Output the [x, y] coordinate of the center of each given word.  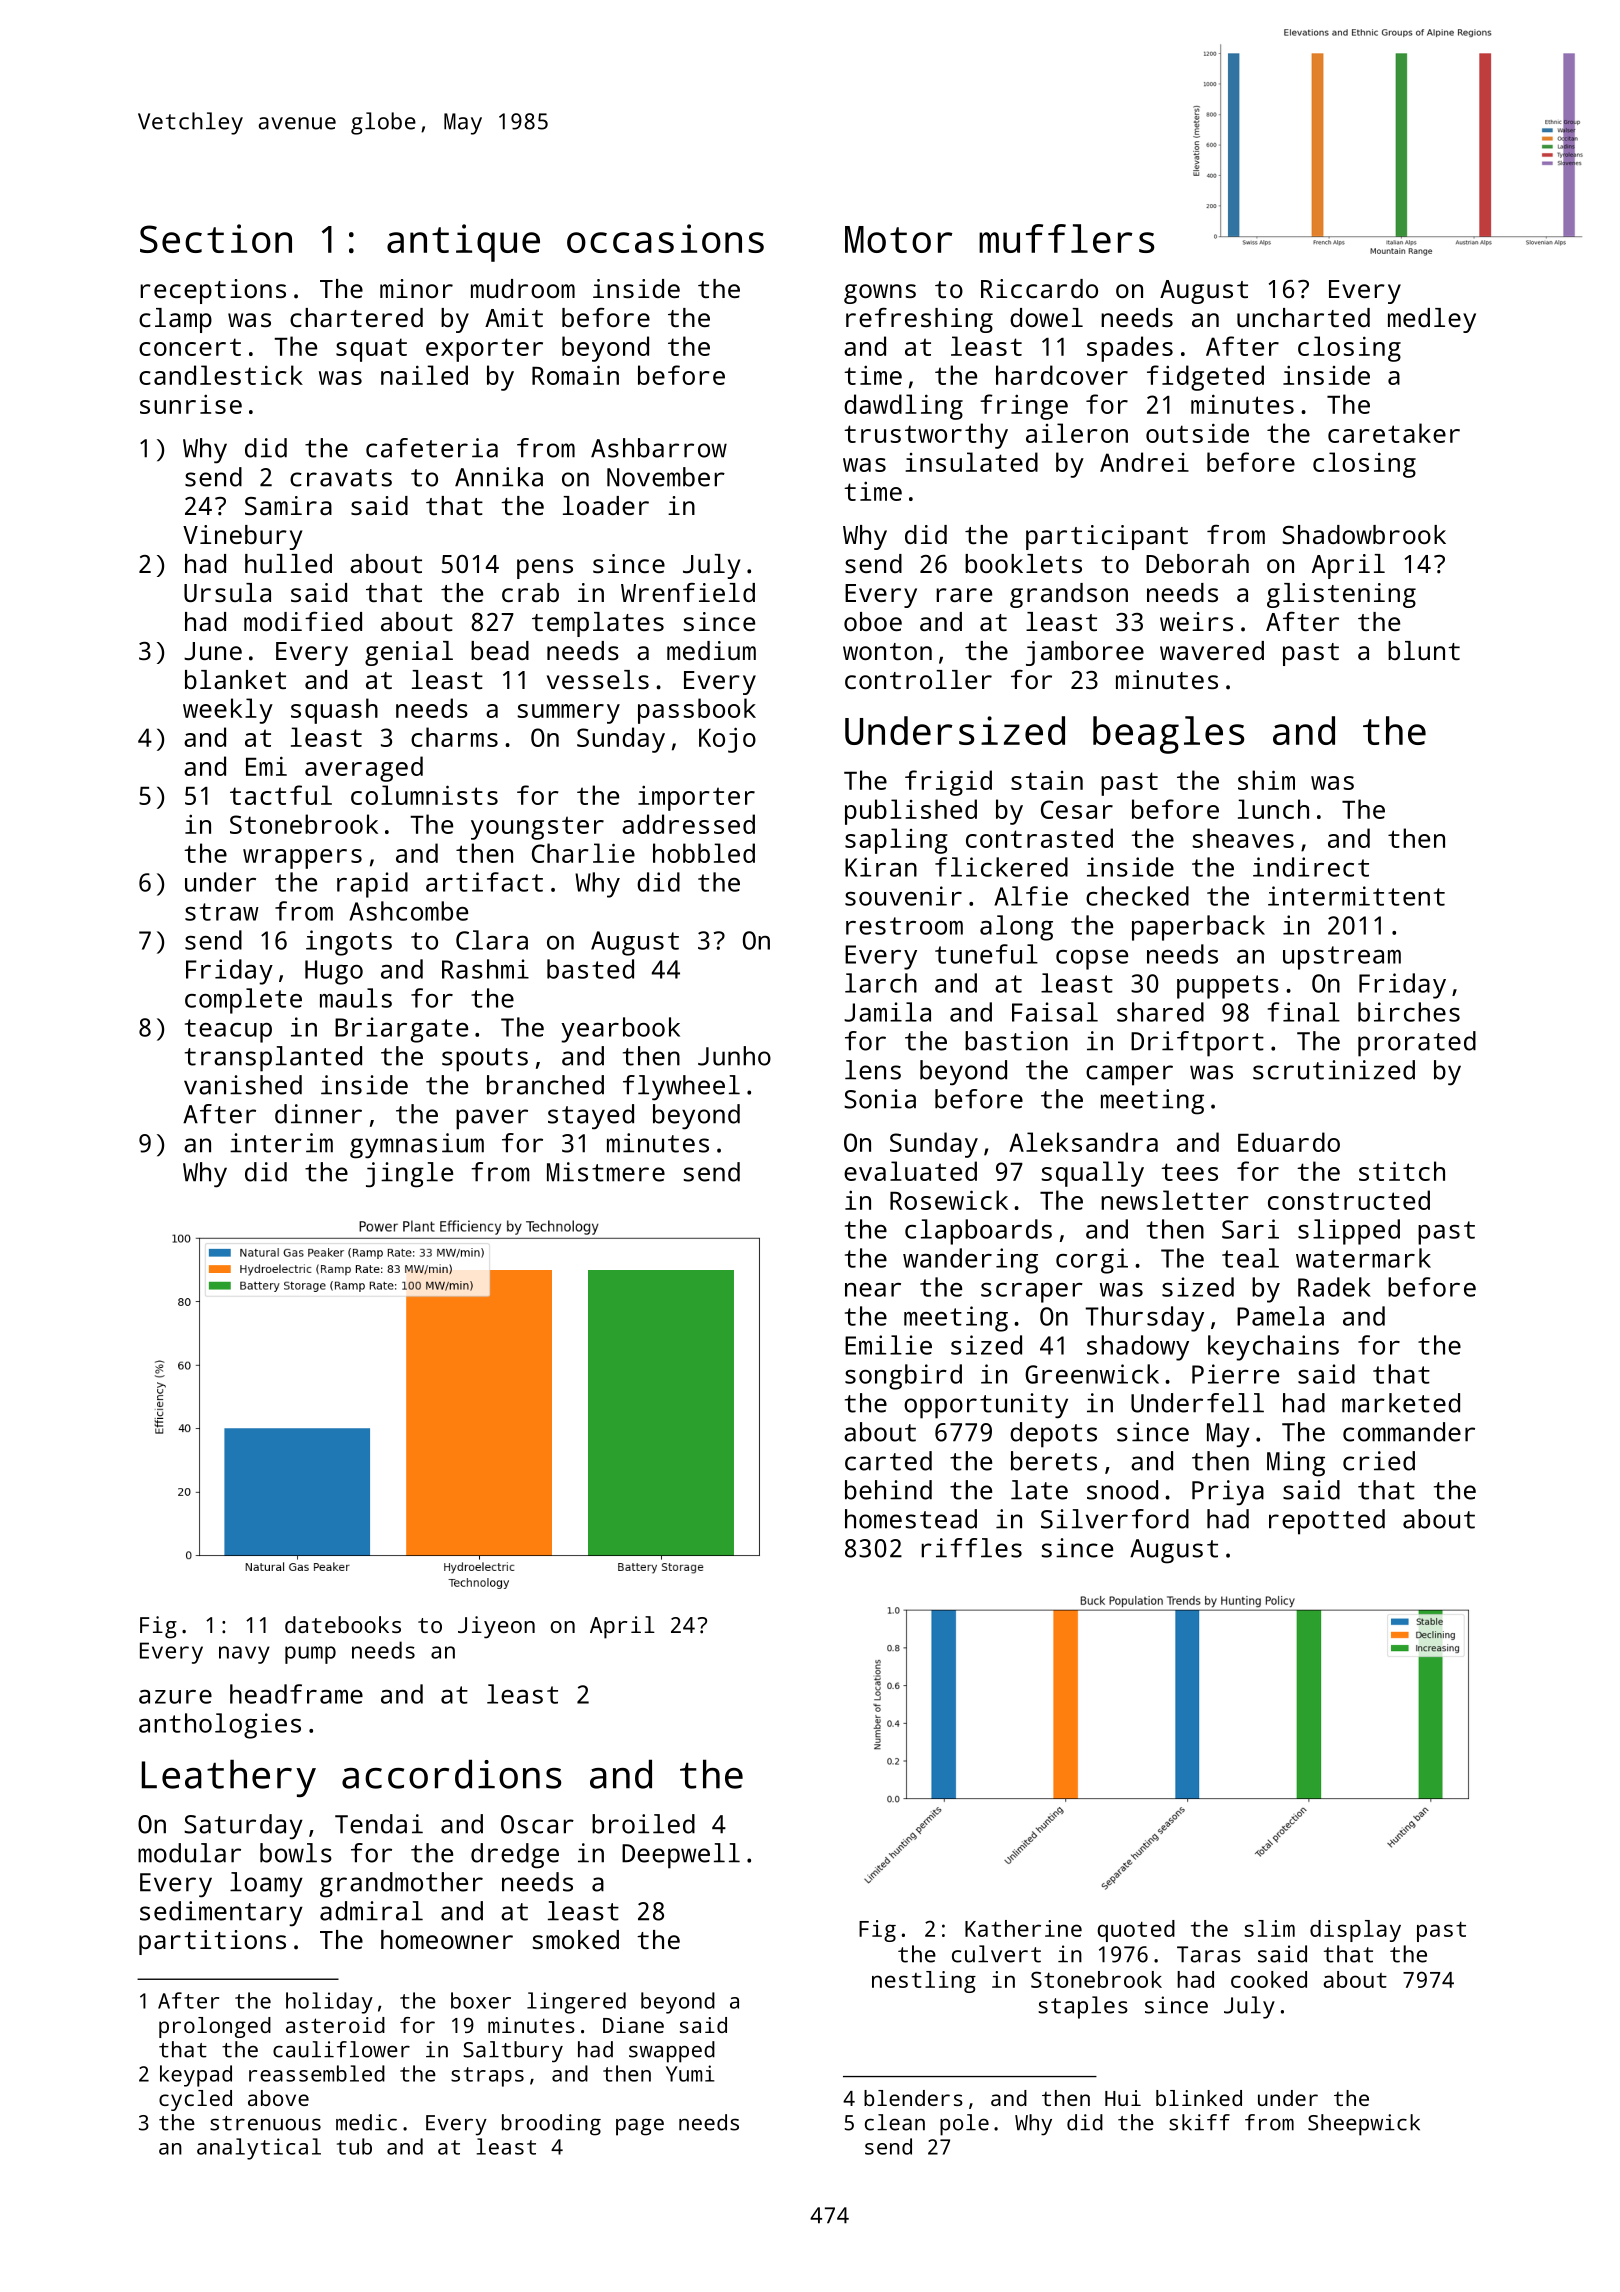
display [1355, 1931]
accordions [452, 1774]
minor [416, 288]
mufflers [1066, 238]
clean [895, 2122]
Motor [899, 239]
